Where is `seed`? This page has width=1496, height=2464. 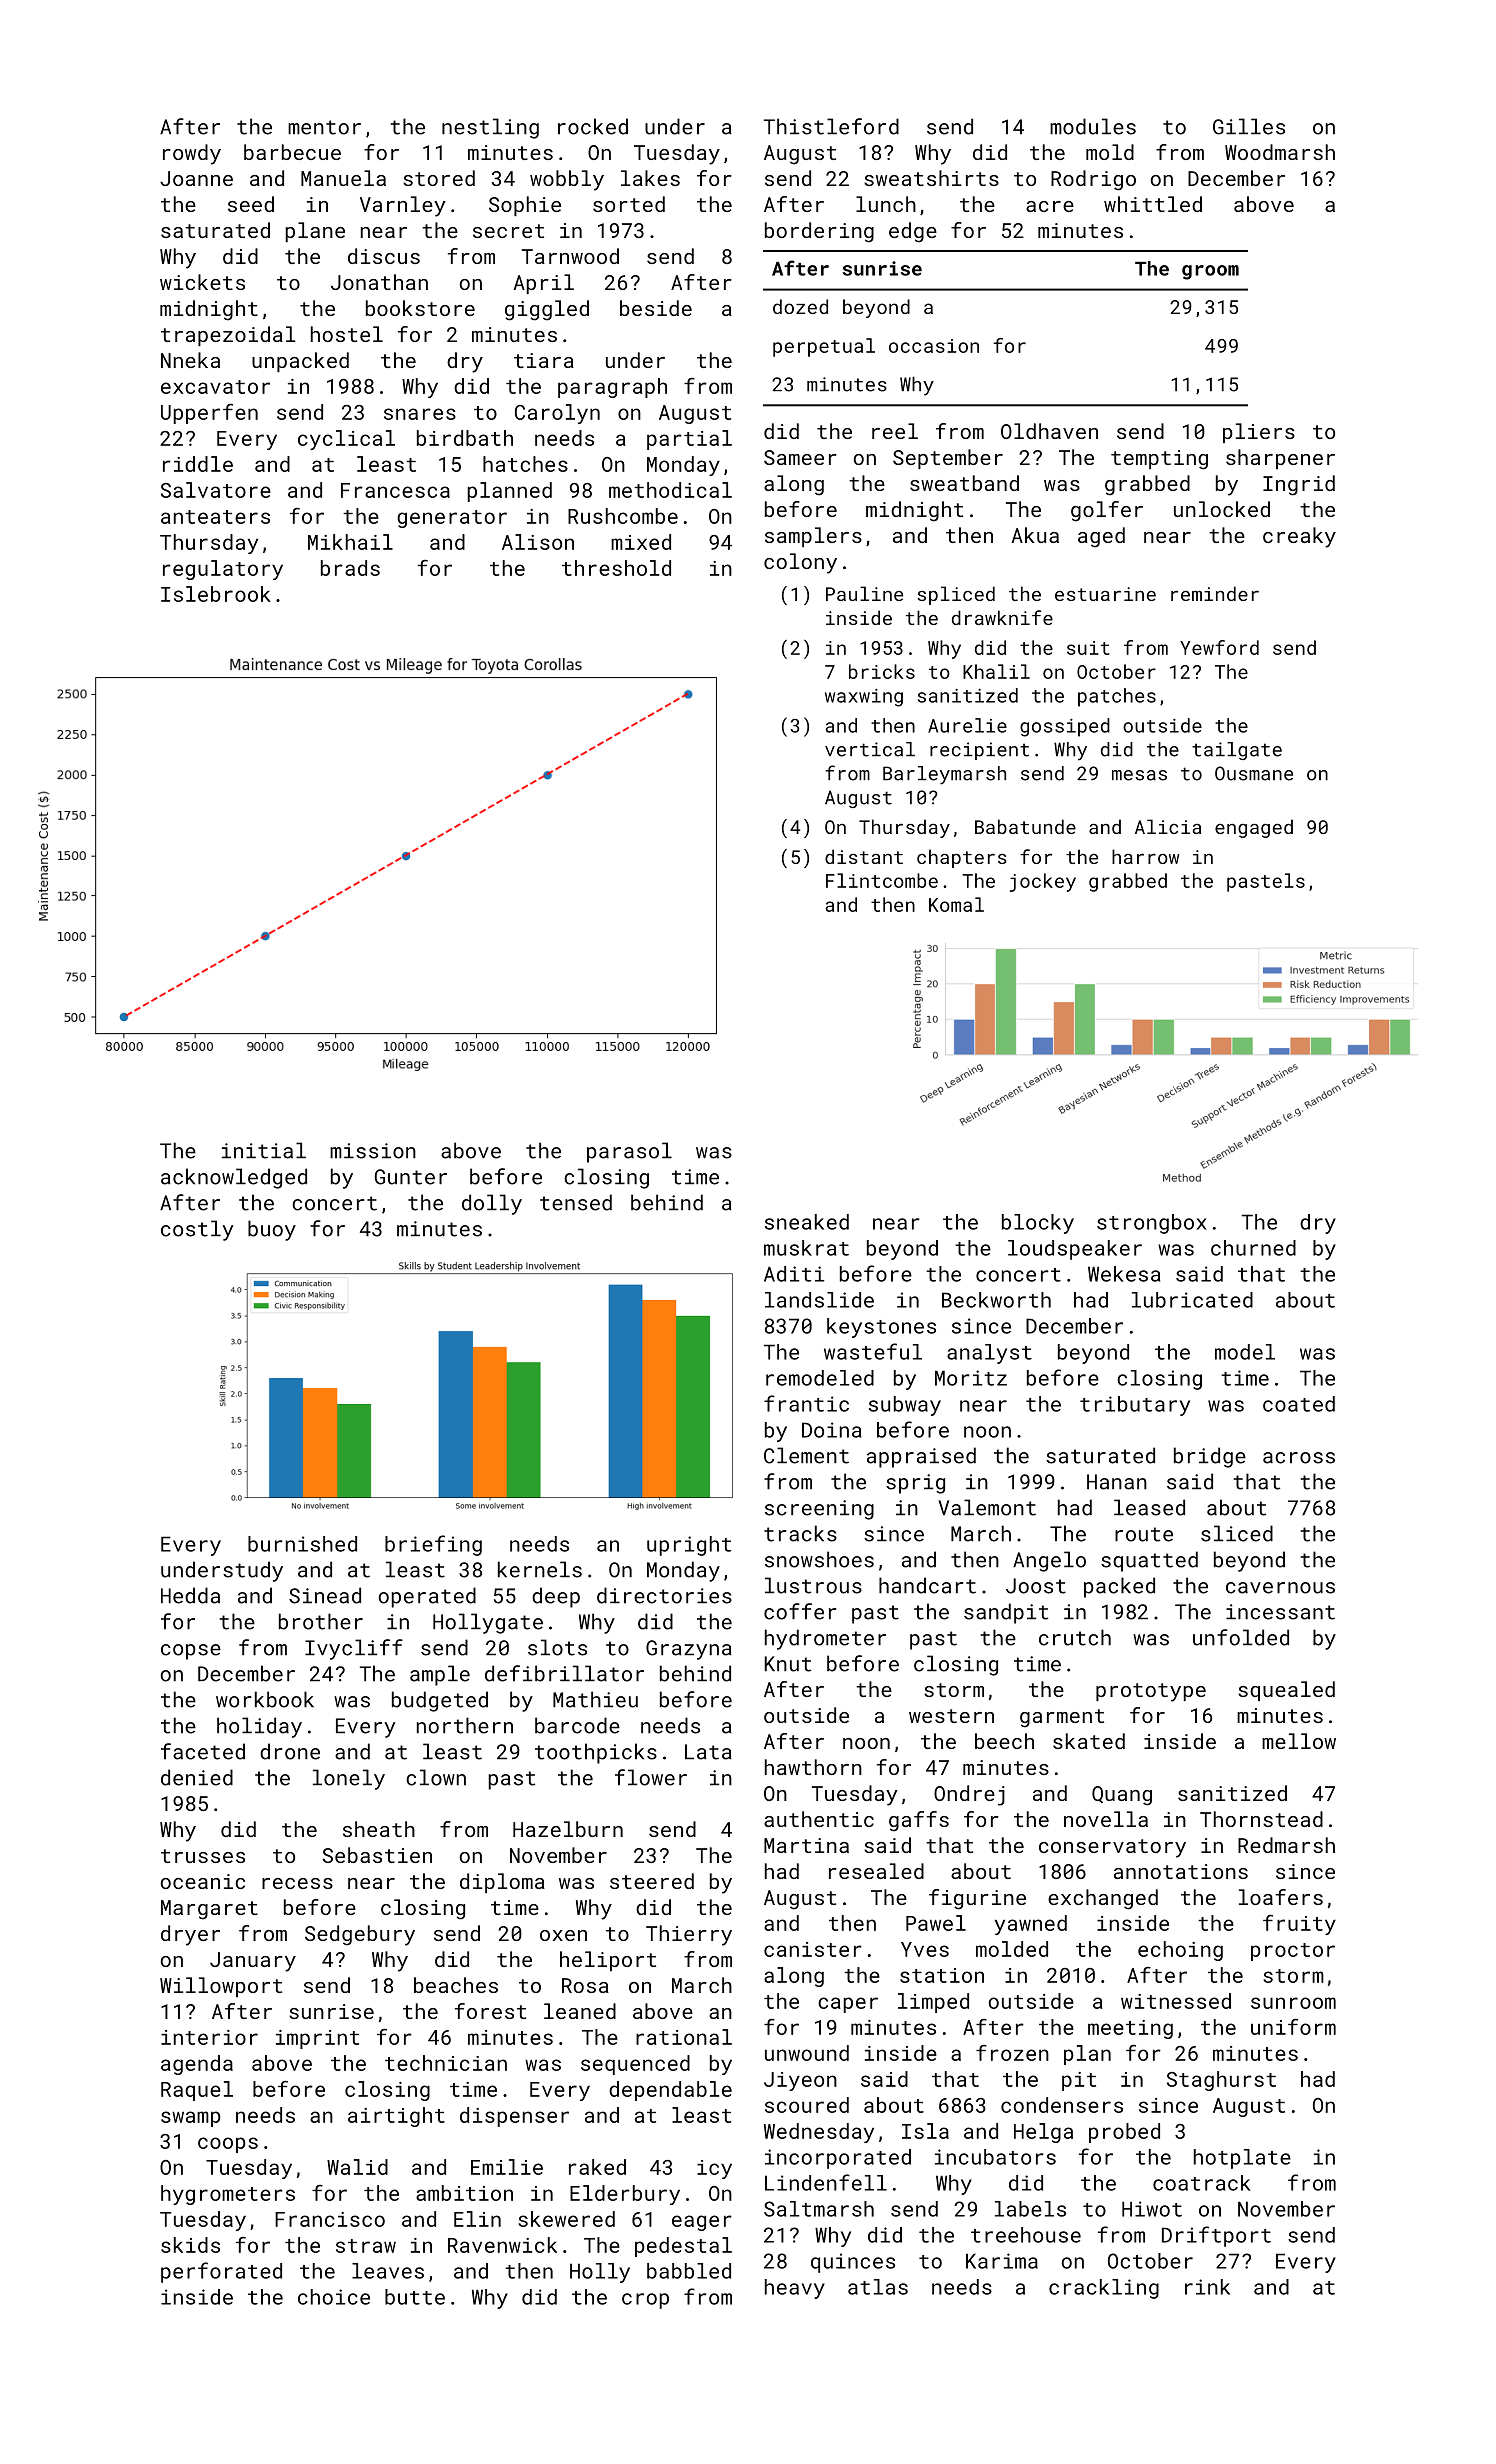 seed is located at coordinates (251, 204).
